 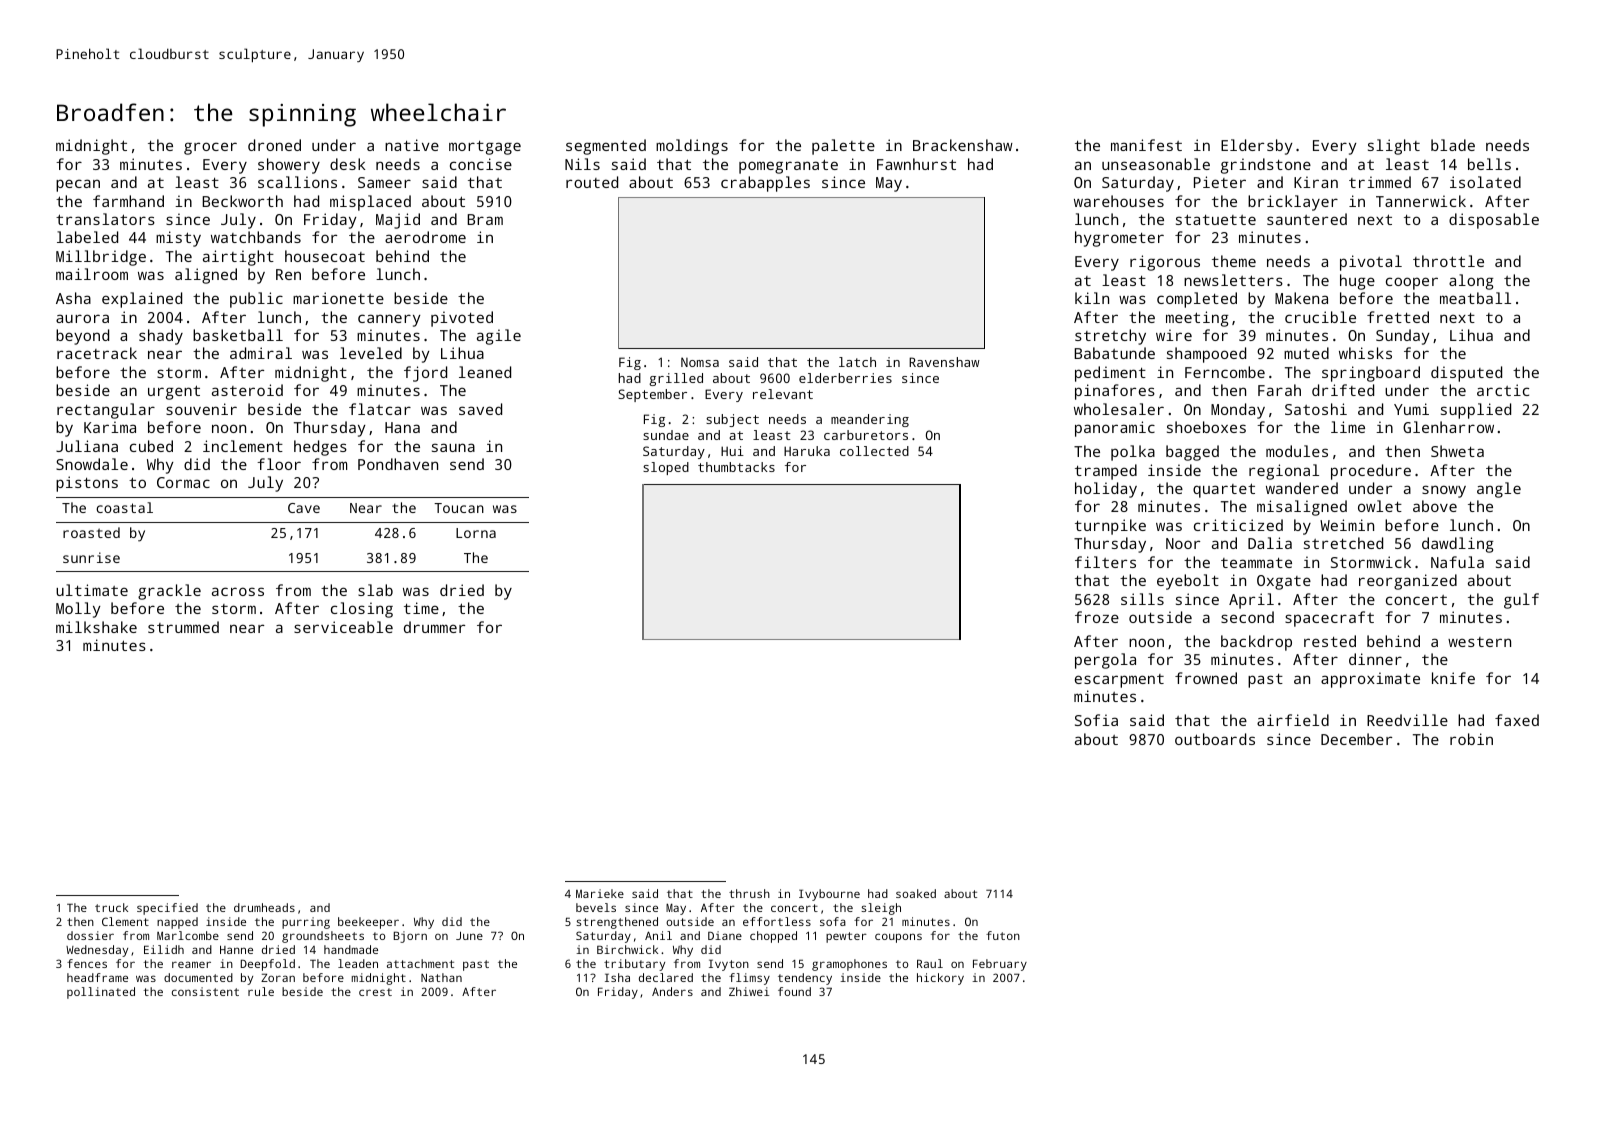 What do you see at coordinates (434, 627) in the document?
I see `drummer` at bounding box center [434, 627].
